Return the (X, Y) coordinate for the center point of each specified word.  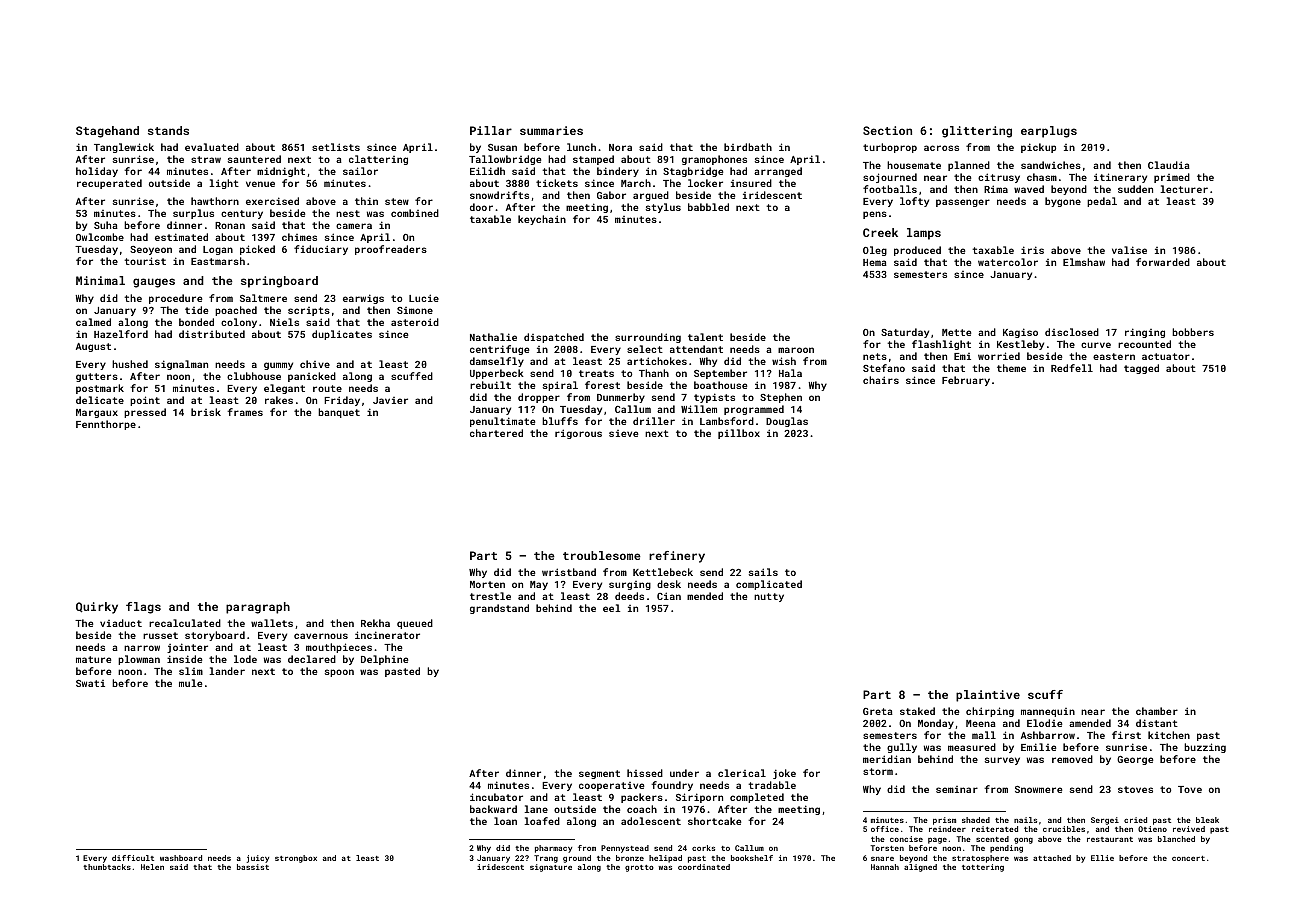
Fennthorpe (106, 425)
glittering (977, 132)
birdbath (748, 147)
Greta (878, 711)
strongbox (296, 859)
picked (257, 250)
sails (763, 572)
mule (190, 683)
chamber (1157, 711)
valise (1129, 250)
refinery (677, 557)
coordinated (704, 867)
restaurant (1110, 839)
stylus (663, 208)
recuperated (109, 184)
